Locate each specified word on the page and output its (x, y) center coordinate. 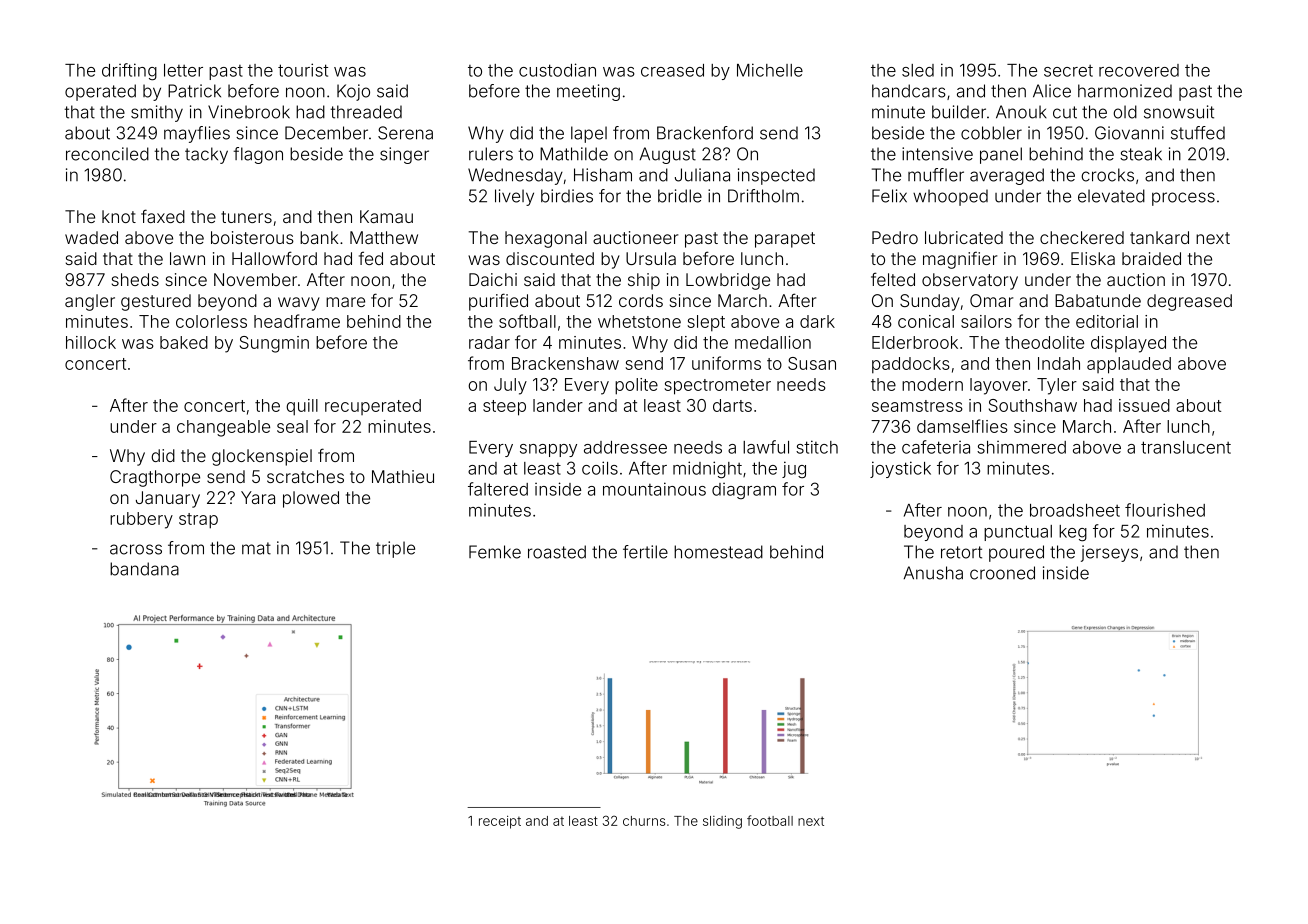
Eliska (1093, 258)
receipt (500, 822)
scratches (305, 476)
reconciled (107, 154)
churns (644, 821)
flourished (1165, 510)
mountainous (654, 489)
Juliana (702, 175)
